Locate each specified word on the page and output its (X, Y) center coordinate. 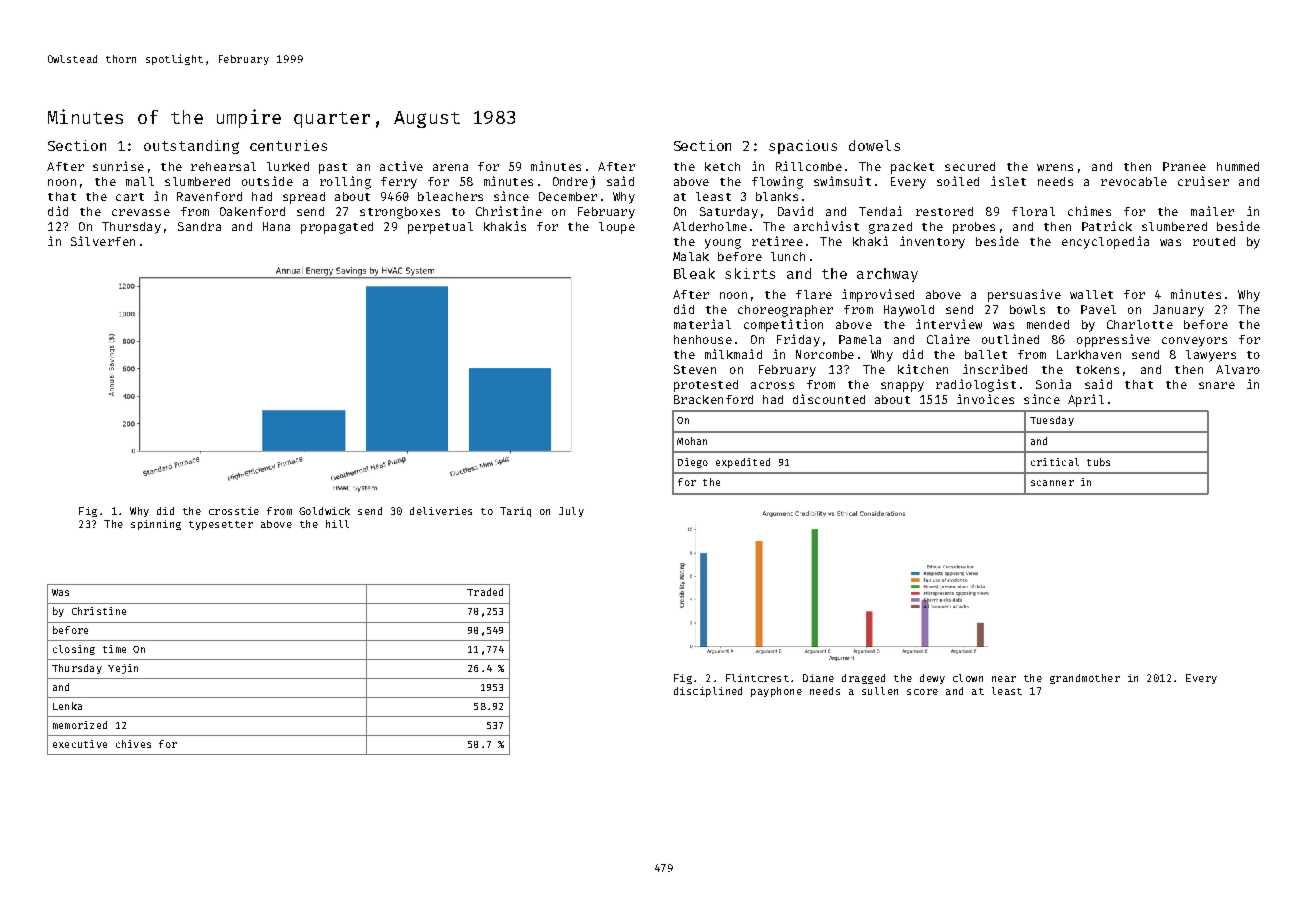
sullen (880, 691)
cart (130, 197)
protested (706, 386)
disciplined (708, 692)
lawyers (1211, 356)
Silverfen (103, 241)
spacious (803, 147)
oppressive (1113, 340)
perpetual (440, 228)
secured (970, 166)
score (922, 692)
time (114, 649)
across (772, 385)
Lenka (67, 706)
